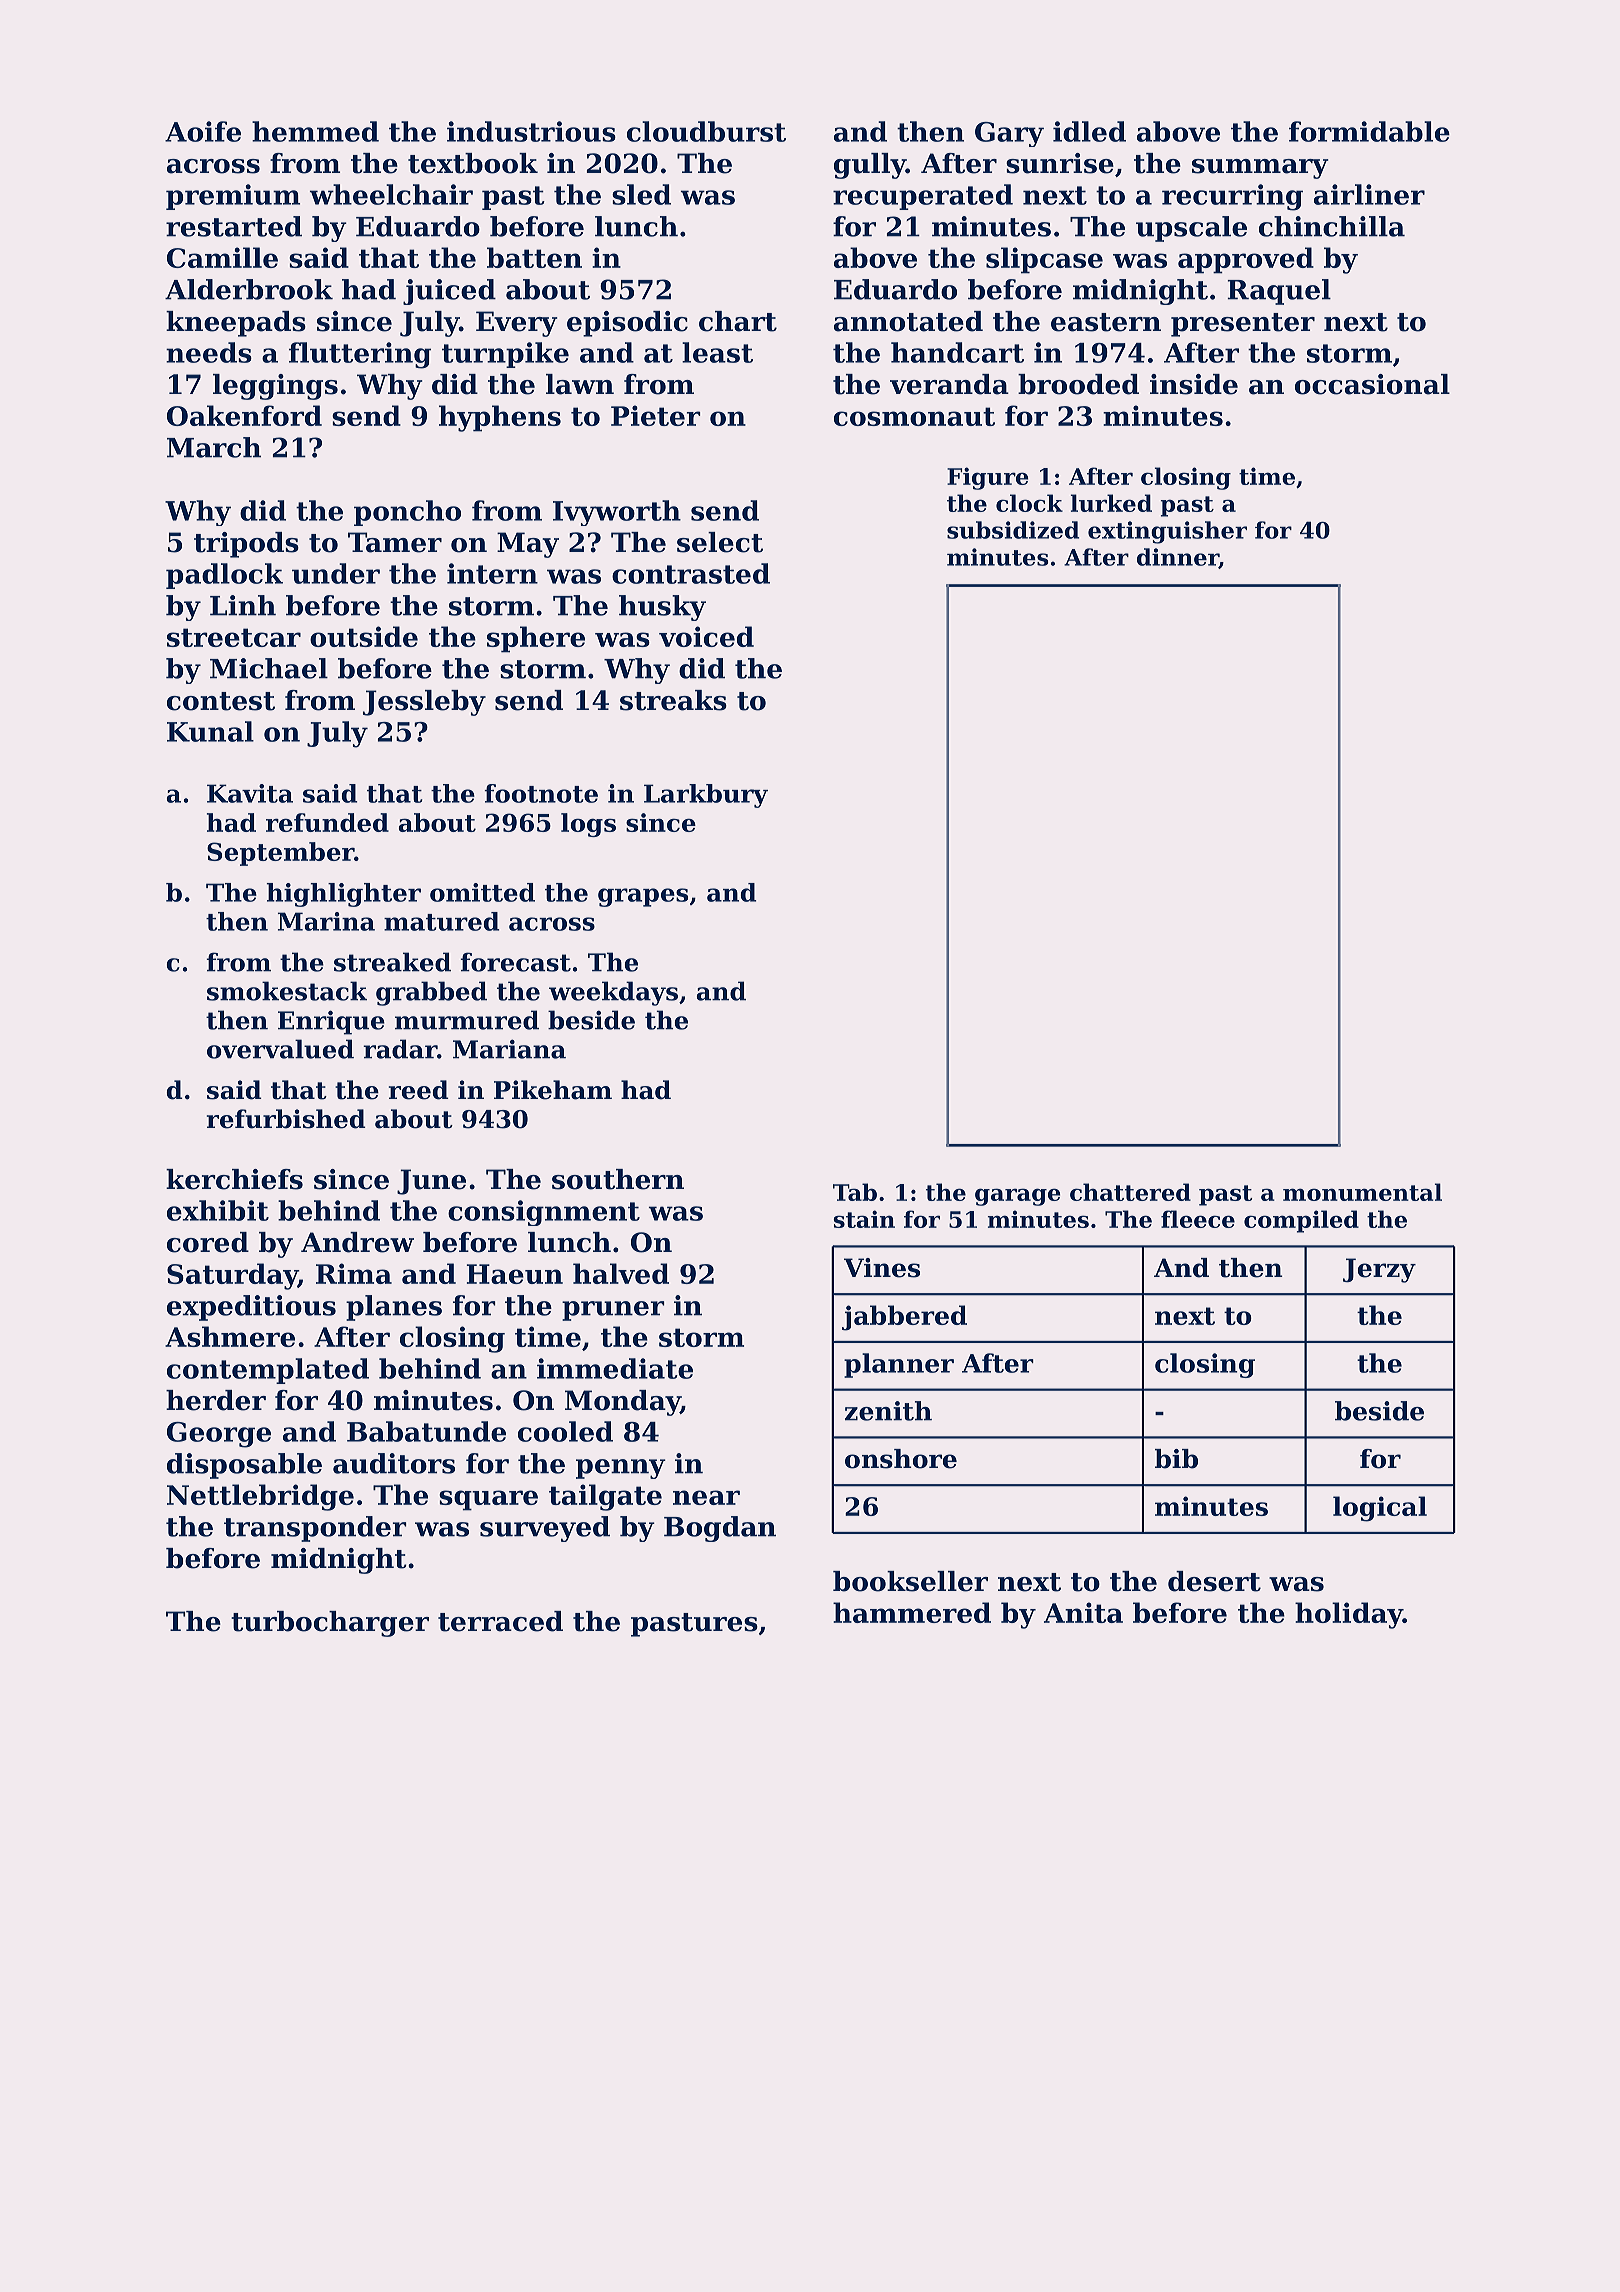 The height and width of the screenshot is (2292, 1620). Describe the element at coordinates (706, 796) in the screenshot. I see `Larkbury` at that location.
